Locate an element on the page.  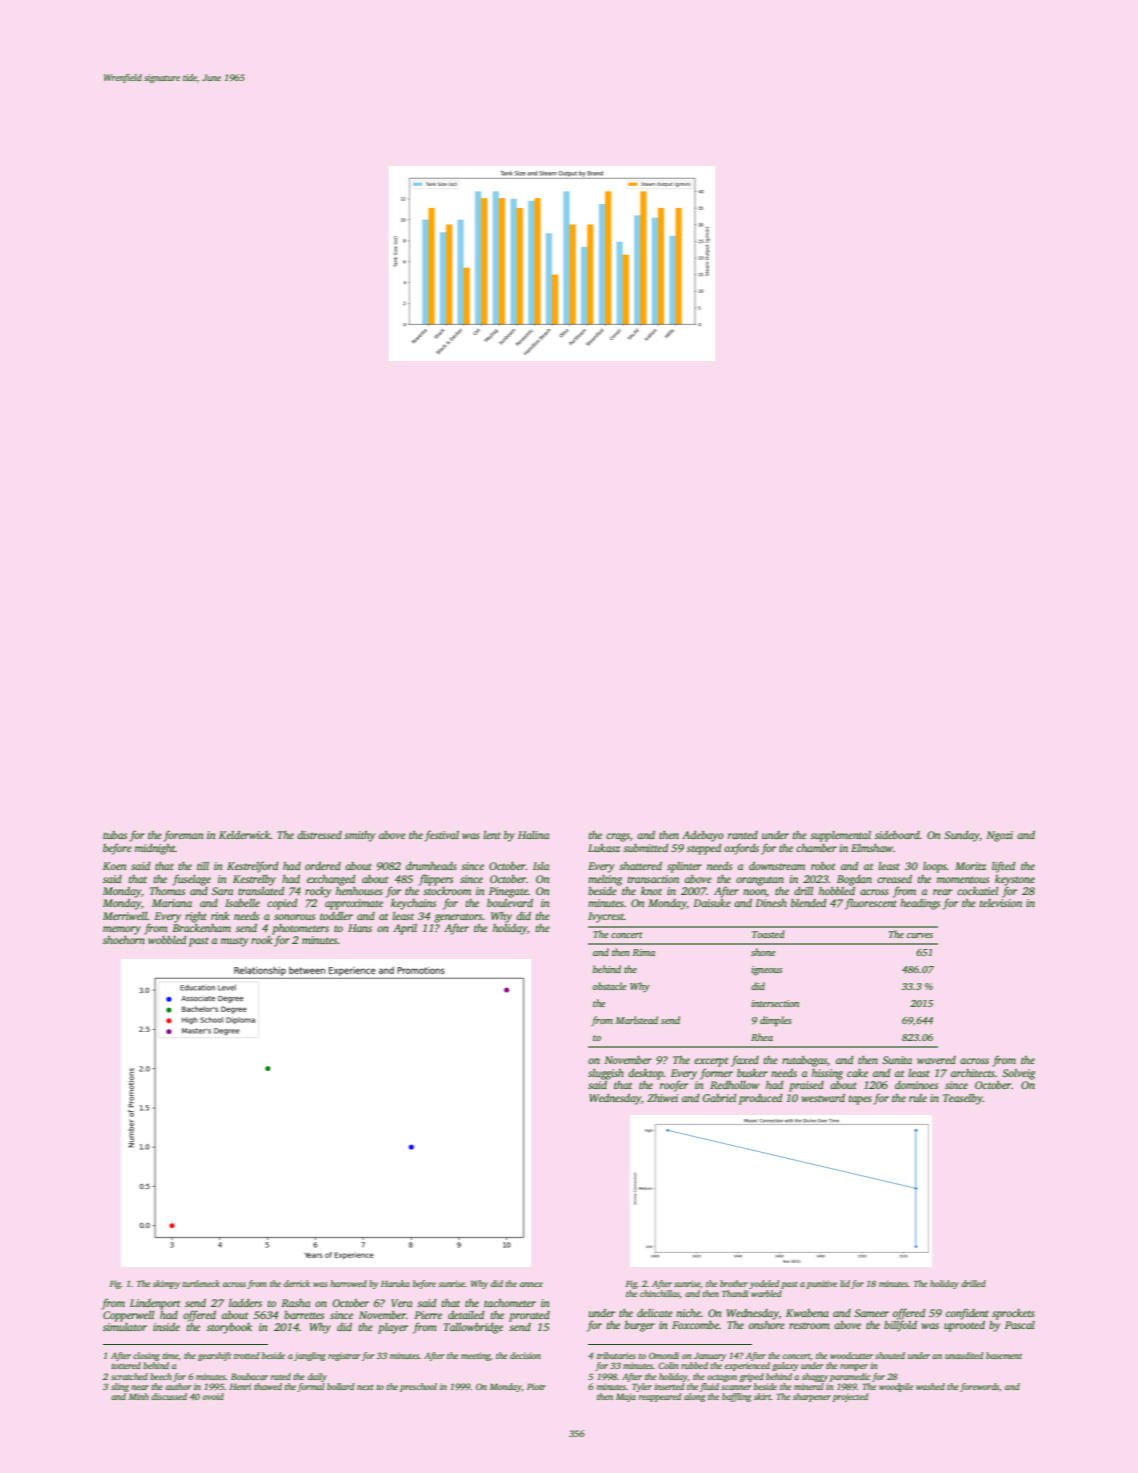
Toasted is located at coordinates (768, 934).
